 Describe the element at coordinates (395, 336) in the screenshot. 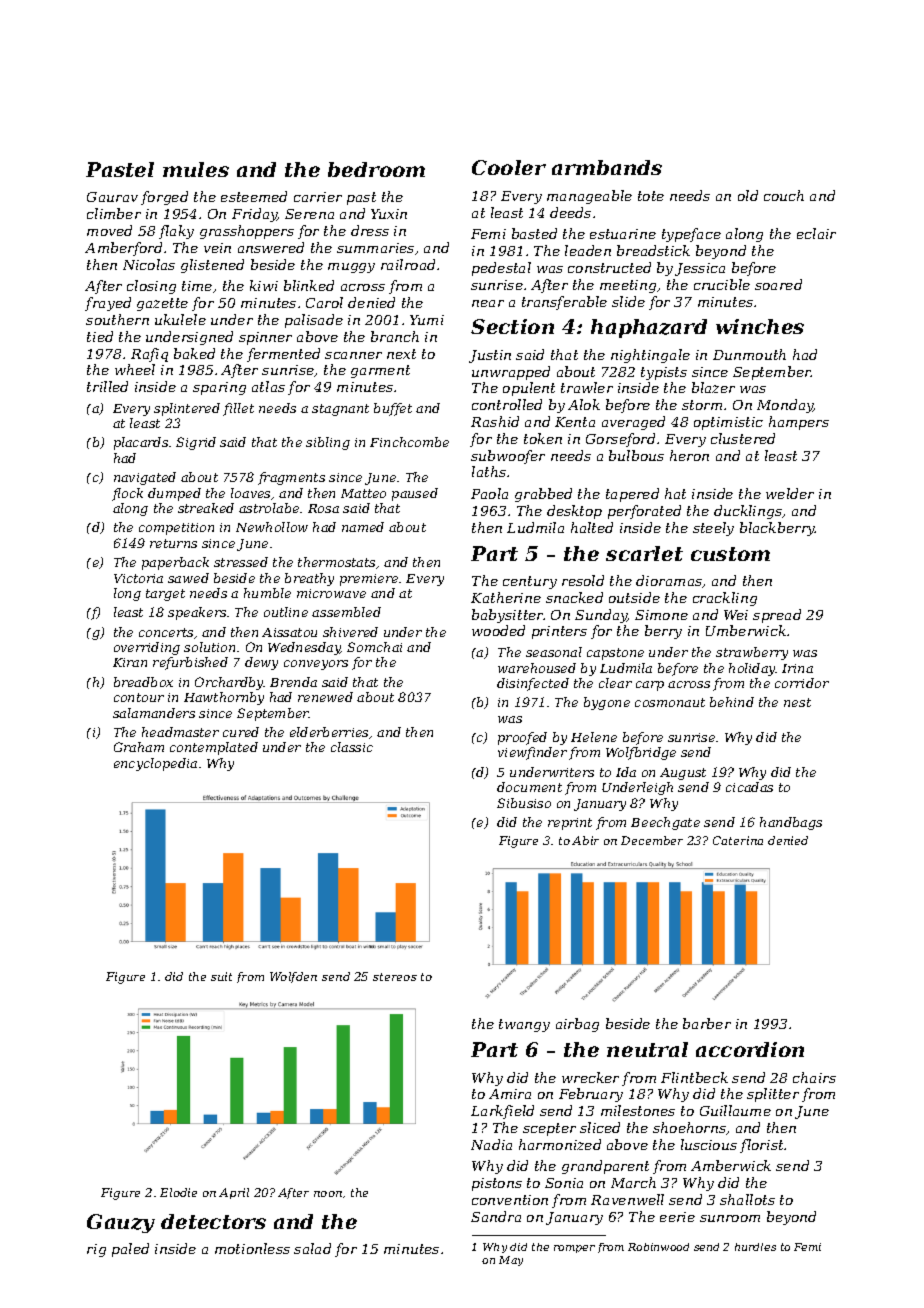

I see `branch` at that location.
